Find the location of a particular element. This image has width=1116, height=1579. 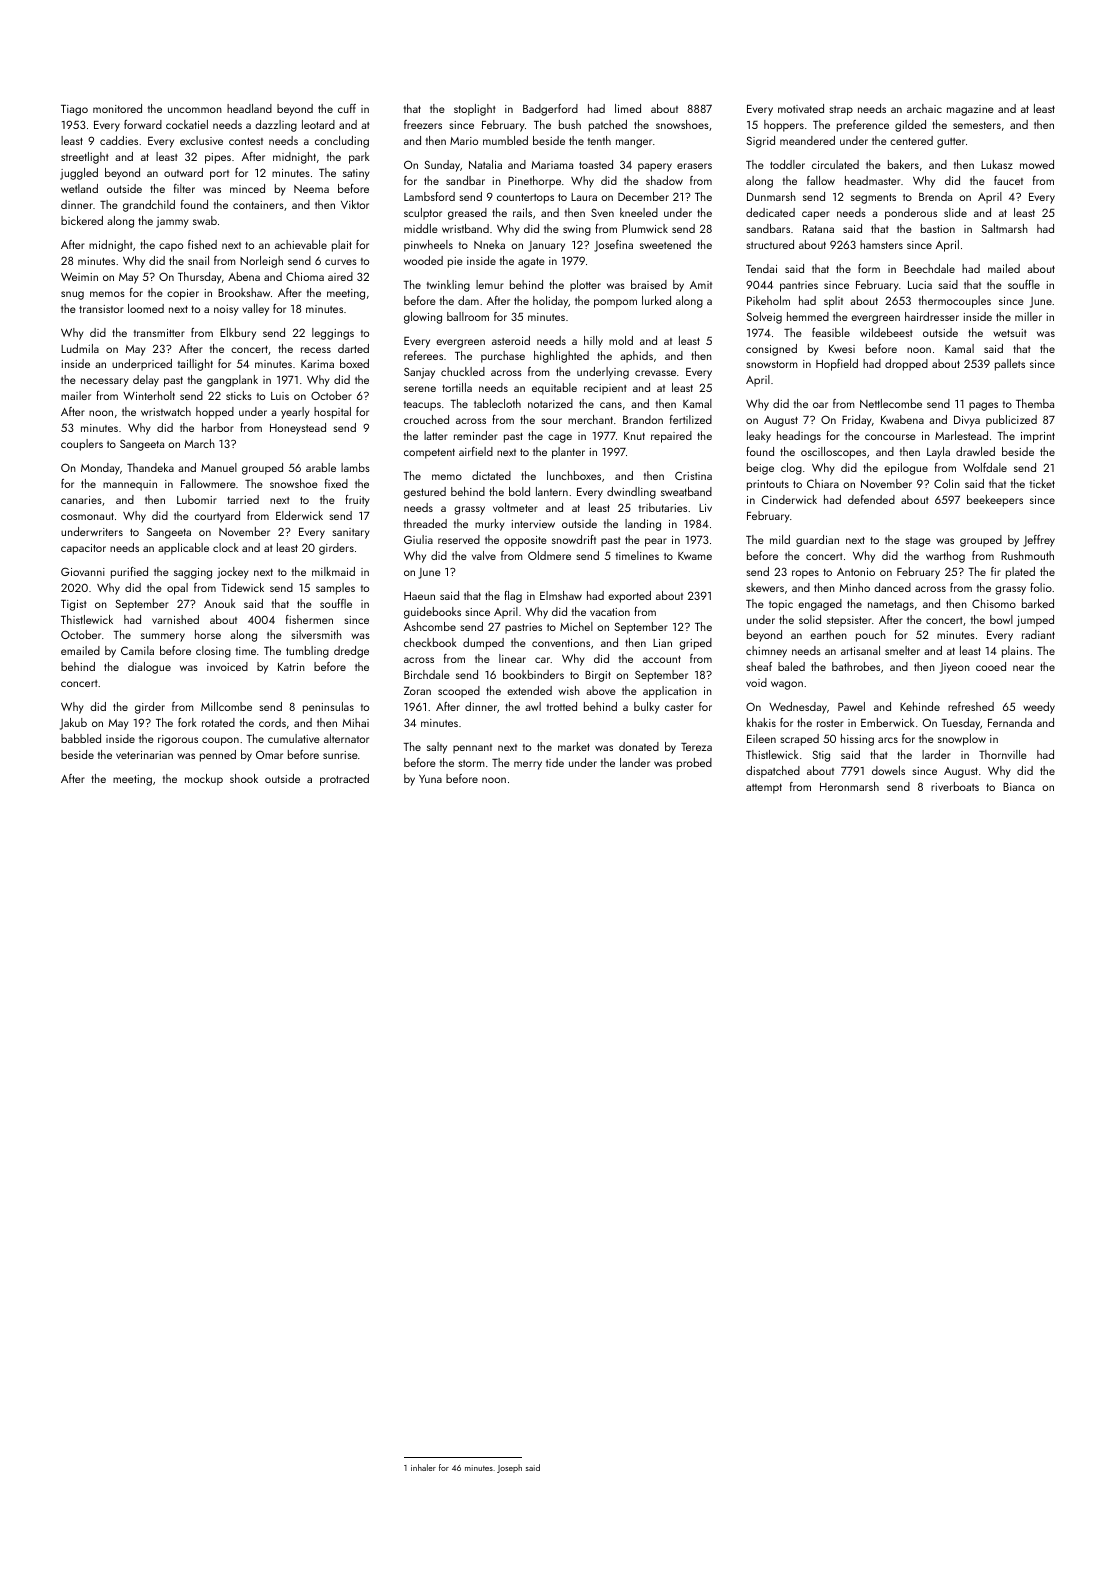

ponderous is located at coordinates (911, 214).
